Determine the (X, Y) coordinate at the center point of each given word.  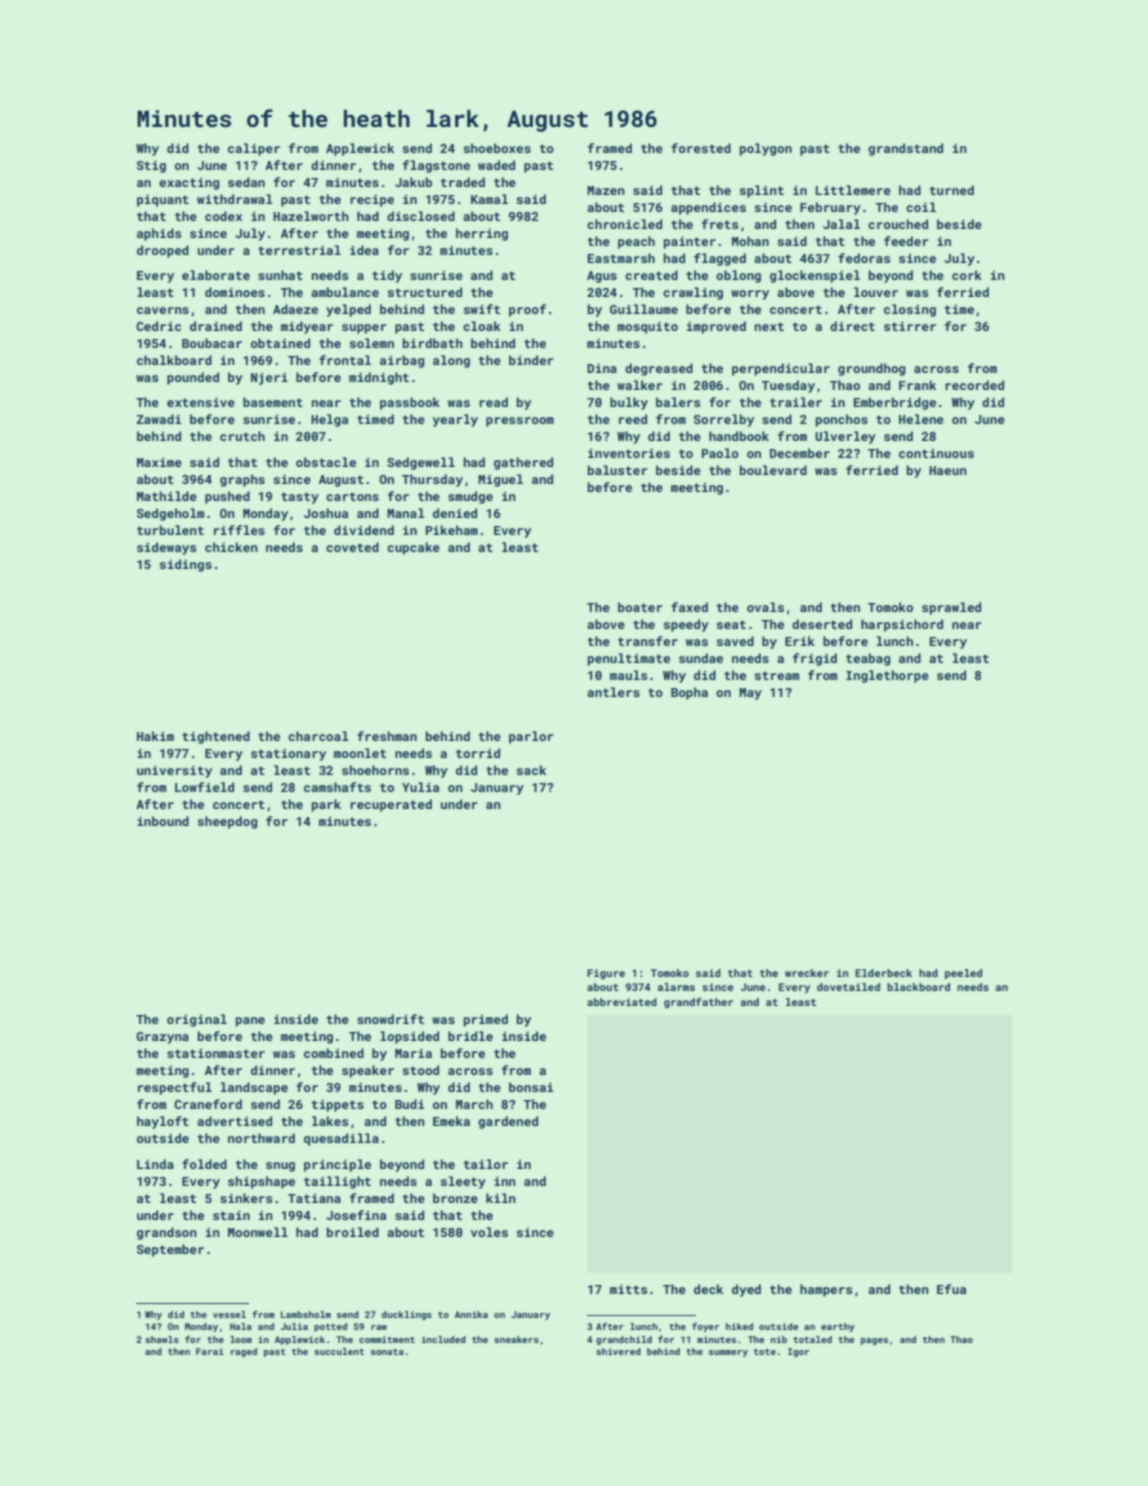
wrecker (807, 973)
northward (261, 1138)
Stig (151, 166)
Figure (606, 974)
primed (486, 1020)
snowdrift (390, 1019)
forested (701, 148)
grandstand (905, 149)
